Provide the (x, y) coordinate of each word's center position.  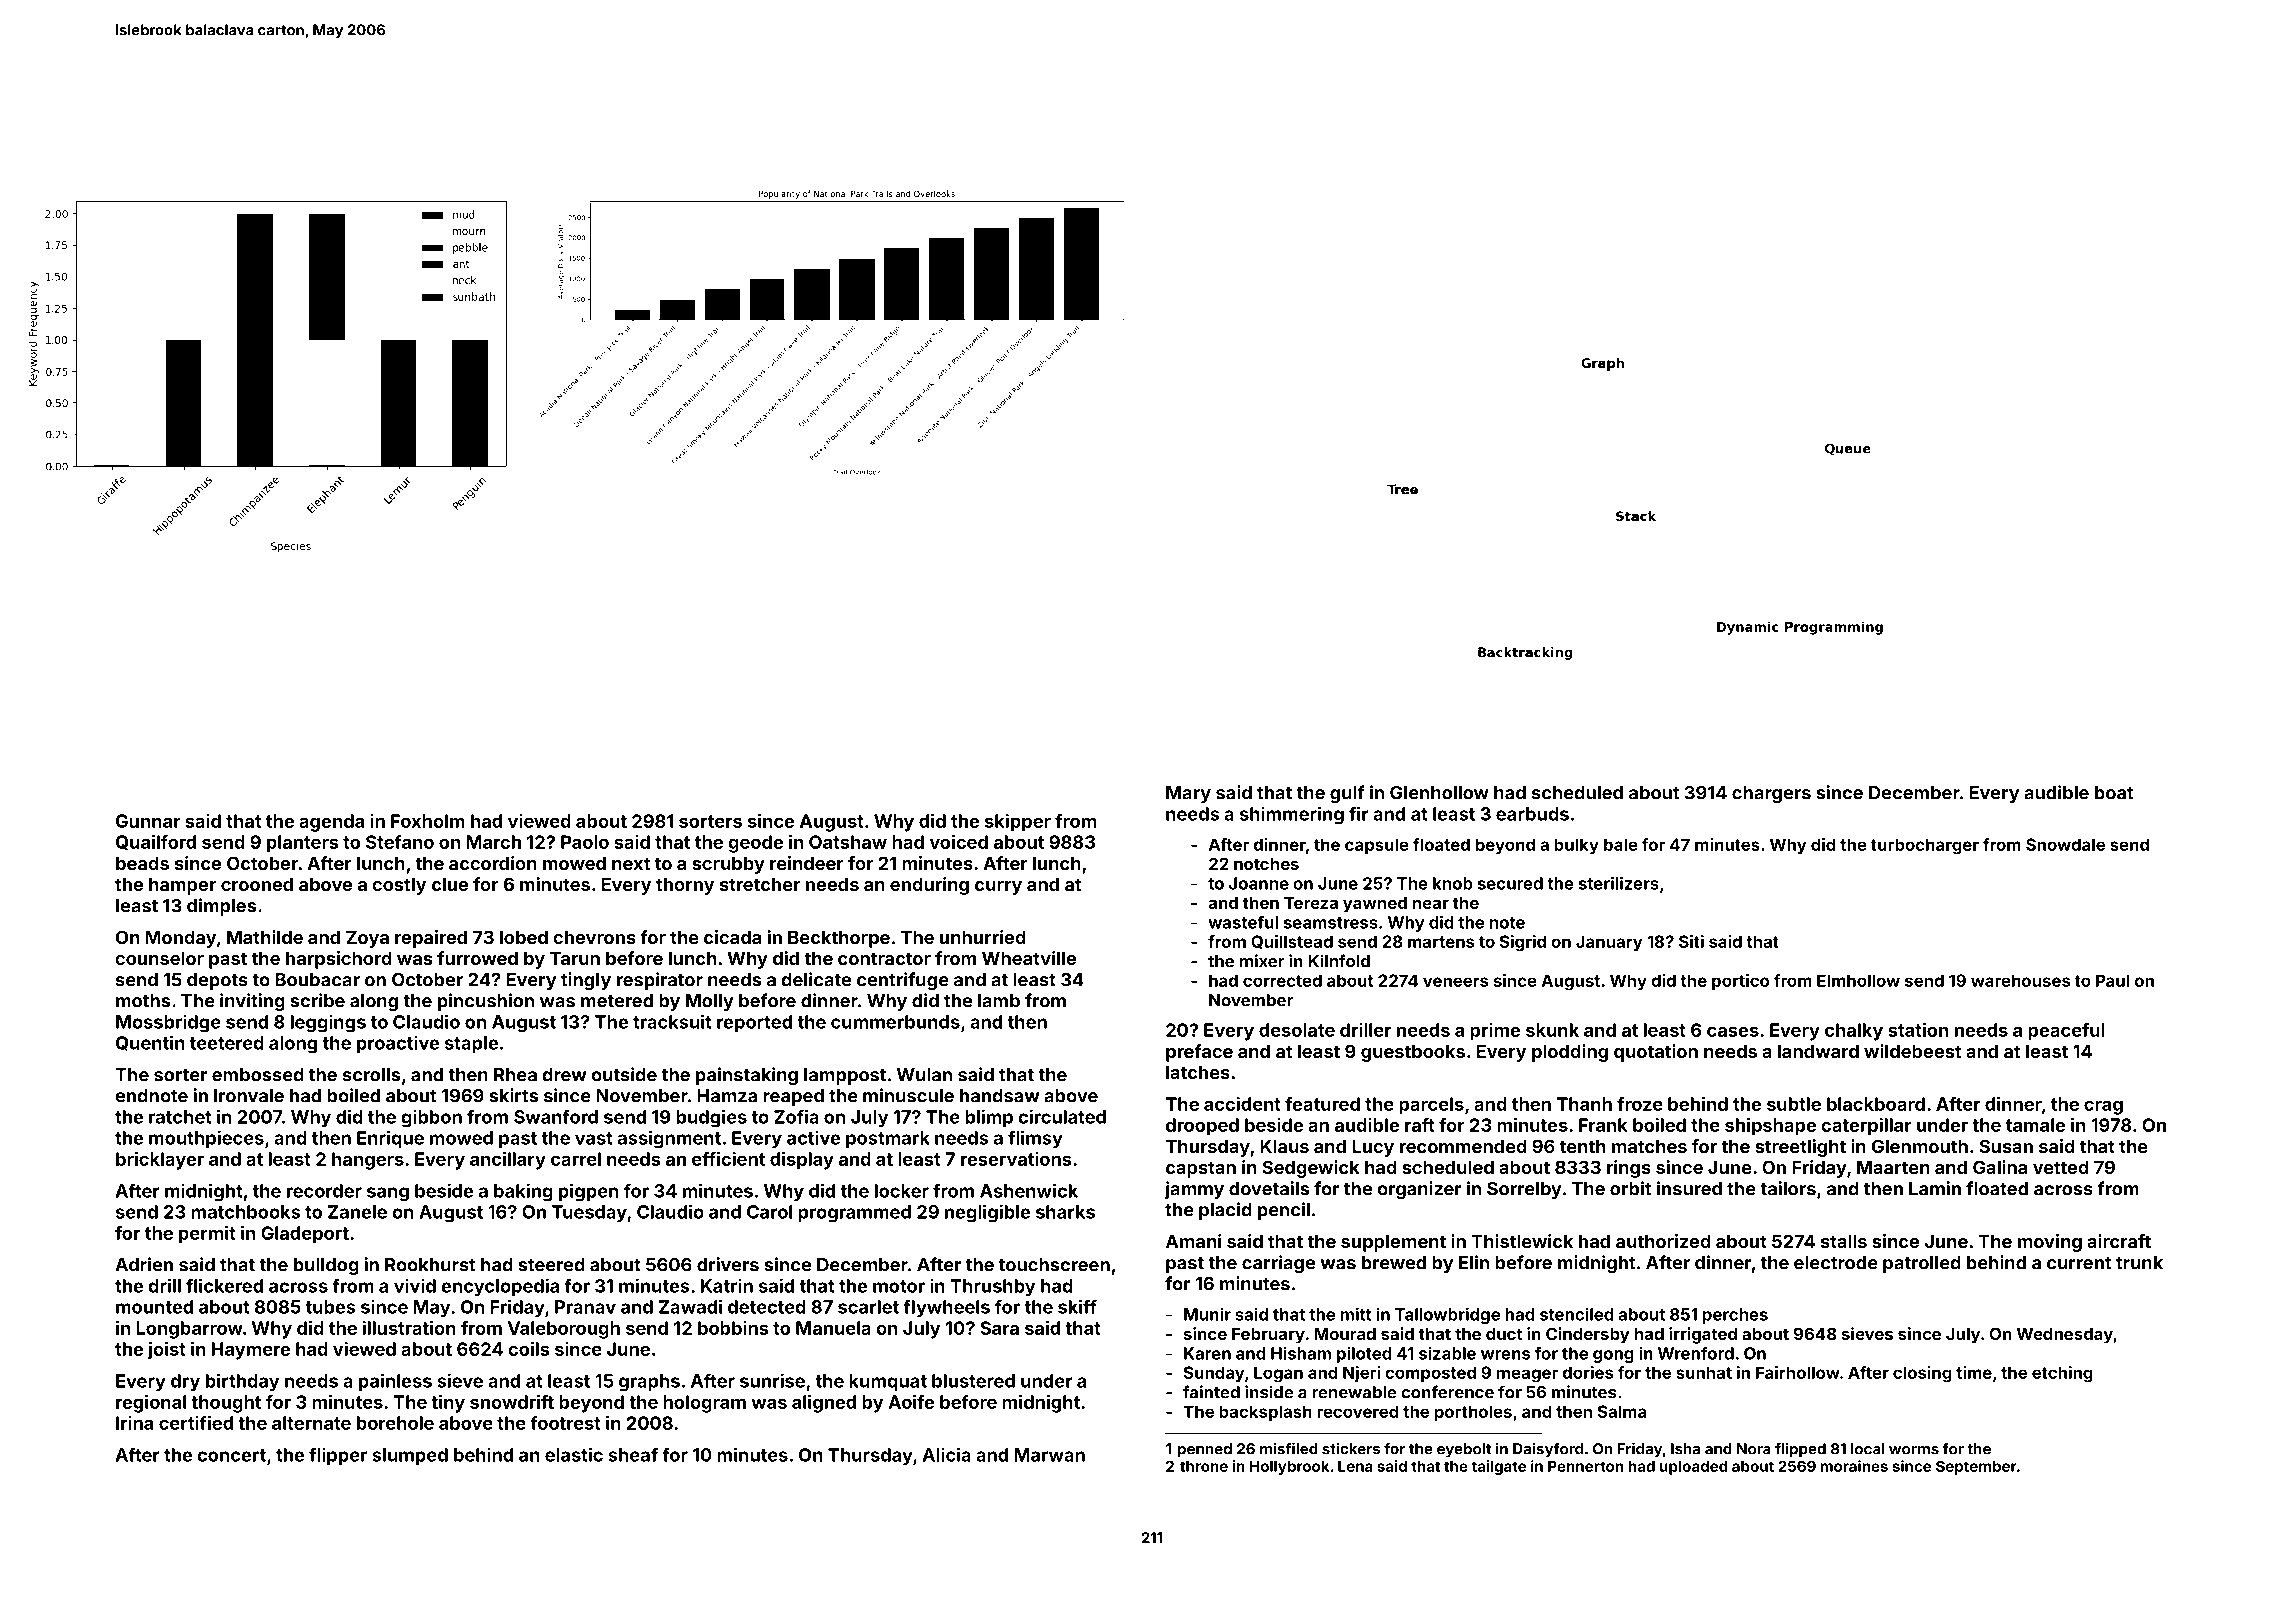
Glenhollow (1439, 793)
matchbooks (246, 1212)
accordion (493, 863)
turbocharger (1925, 846)
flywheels (946, 1308)
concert (231, 1455)
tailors (1788, 1188)
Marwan (1049, 1455)
